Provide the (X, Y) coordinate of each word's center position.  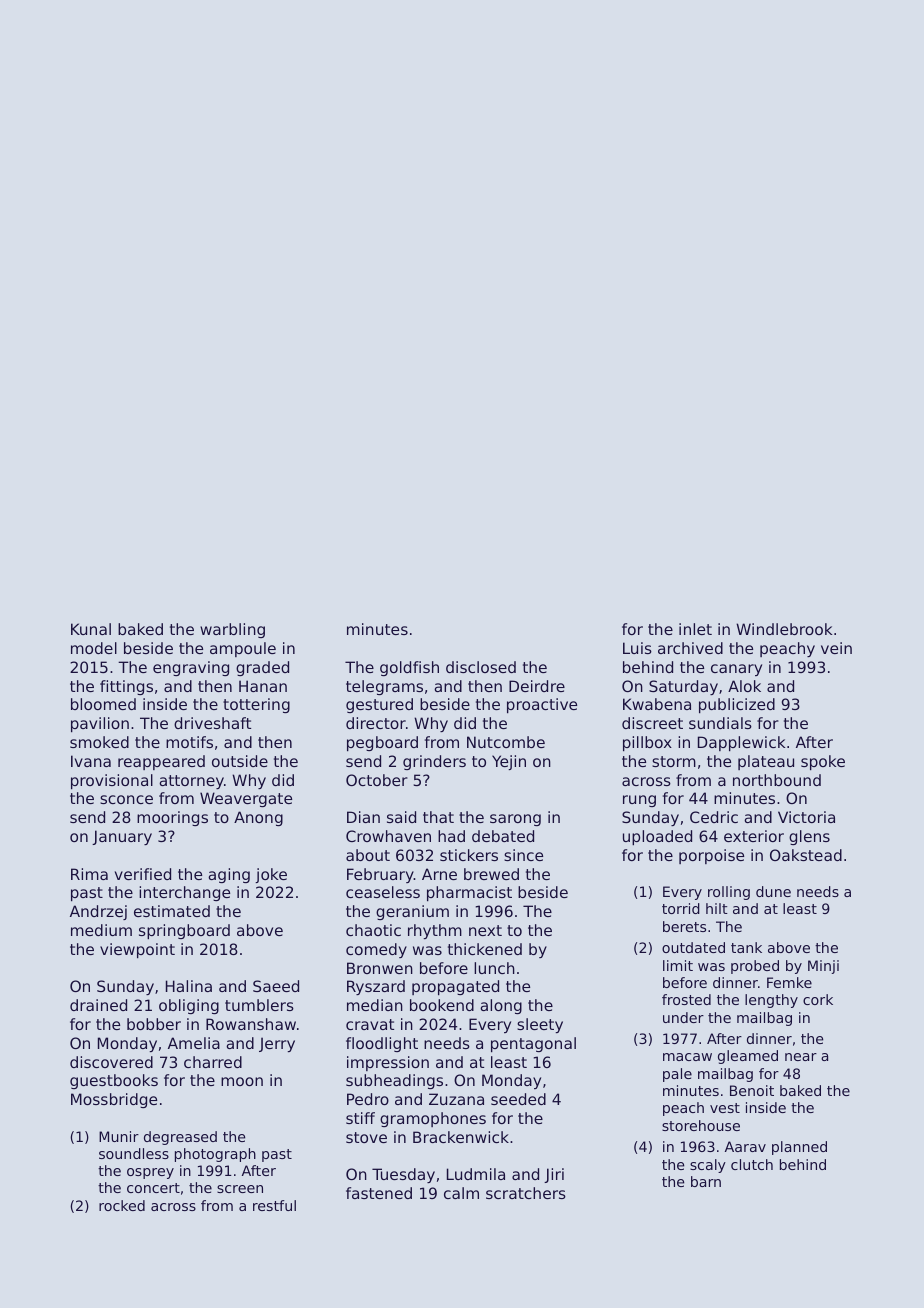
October (377, 780)
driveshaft (212, 723)
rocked (122, 1205)
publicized (737, 705)
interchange (184, 893)
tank (746, 947)
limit (678, 965)
